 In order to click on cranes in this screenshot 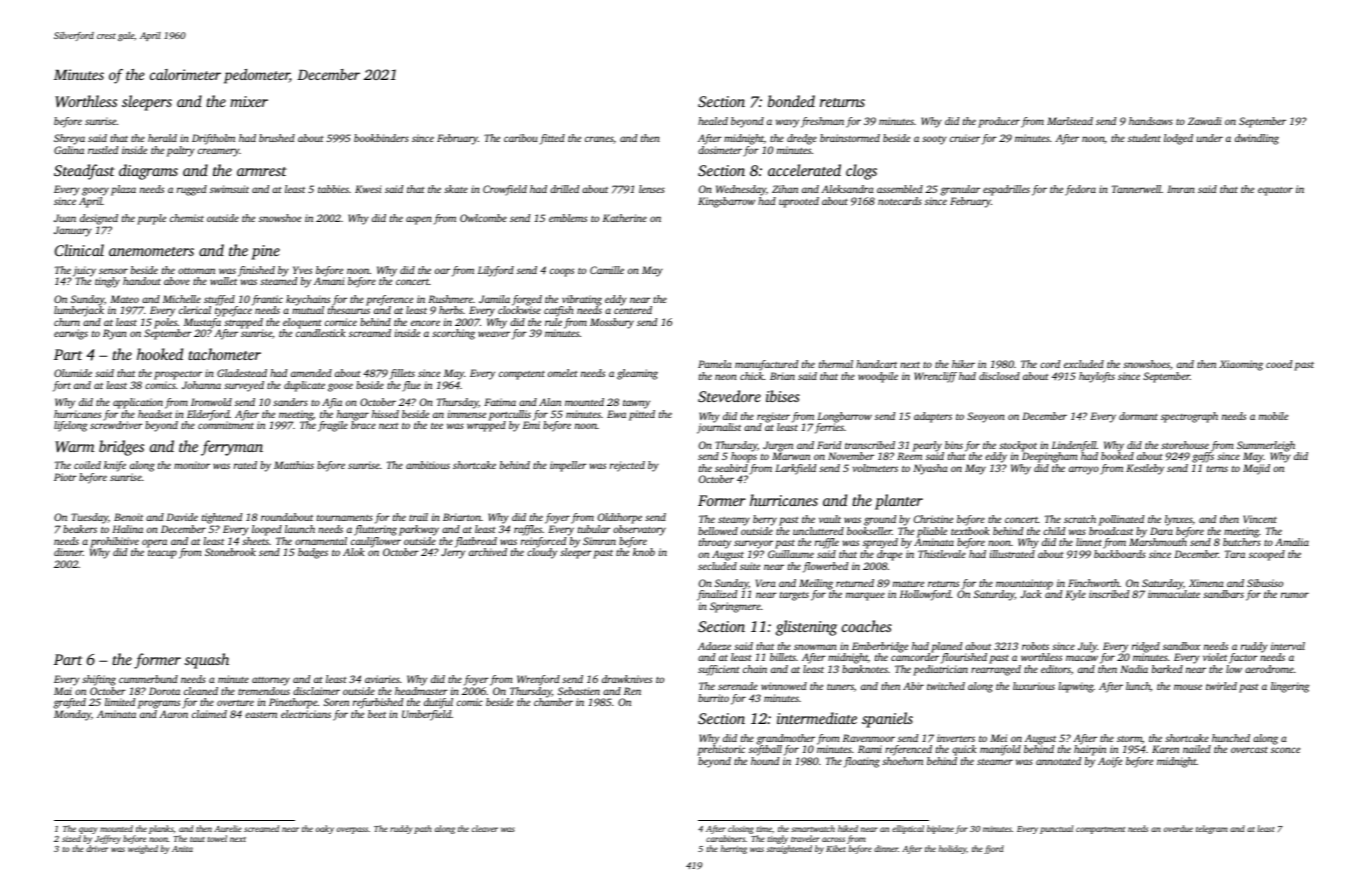, I will do `click(599, 139)`.
